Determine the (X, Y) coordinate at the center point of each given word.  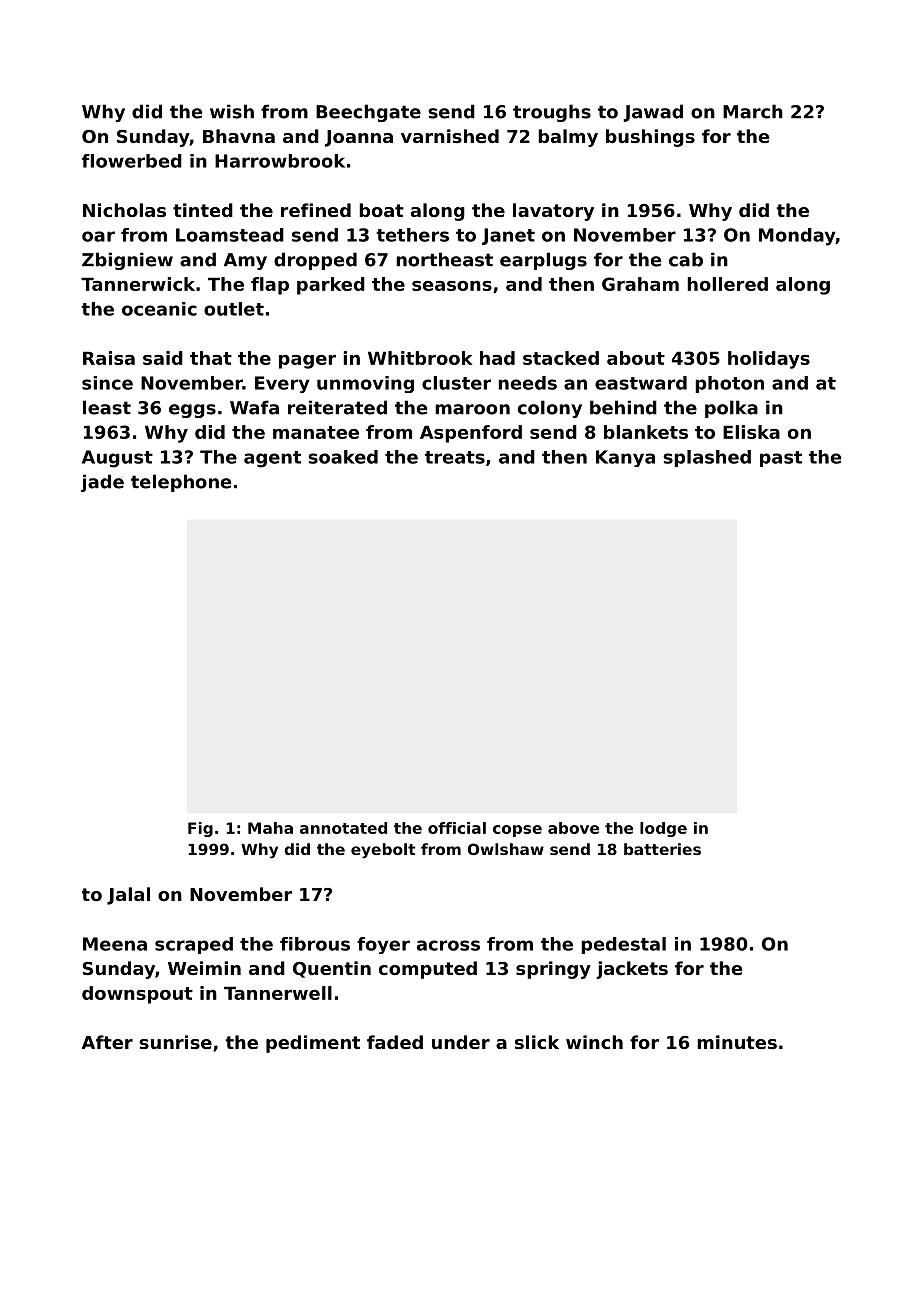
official (457, 828)
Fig (200, 829)
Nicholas (124, 210)
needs (527, 383)
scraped (194, 945)
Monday (797, 237)
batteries (662, 849)
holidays (769, 360)
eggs (192, 411)
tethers (412, 235)
